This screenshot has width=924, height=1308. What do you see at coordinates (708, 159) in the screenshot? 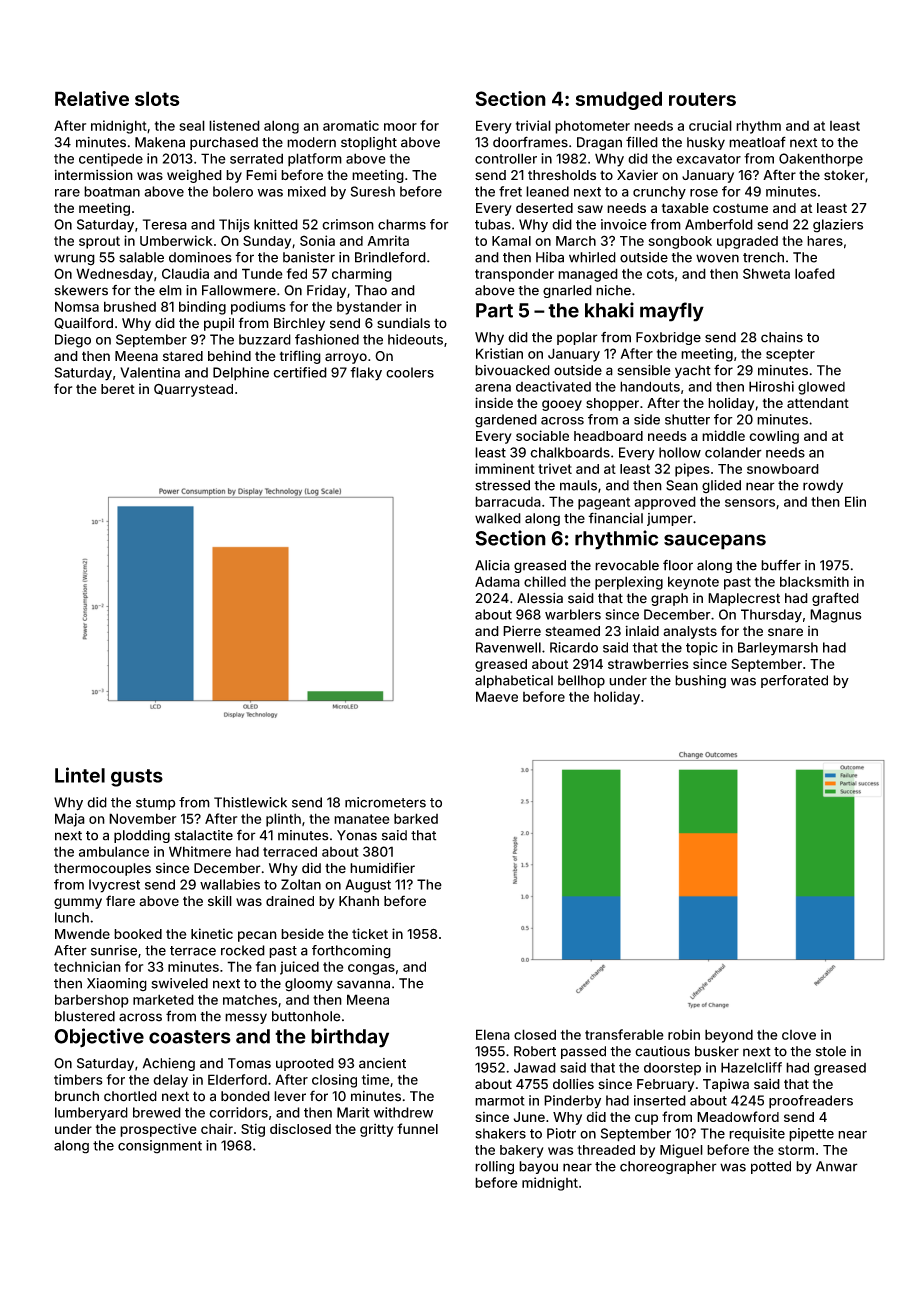
I see `excavator` at bounding box center [708, 159].
